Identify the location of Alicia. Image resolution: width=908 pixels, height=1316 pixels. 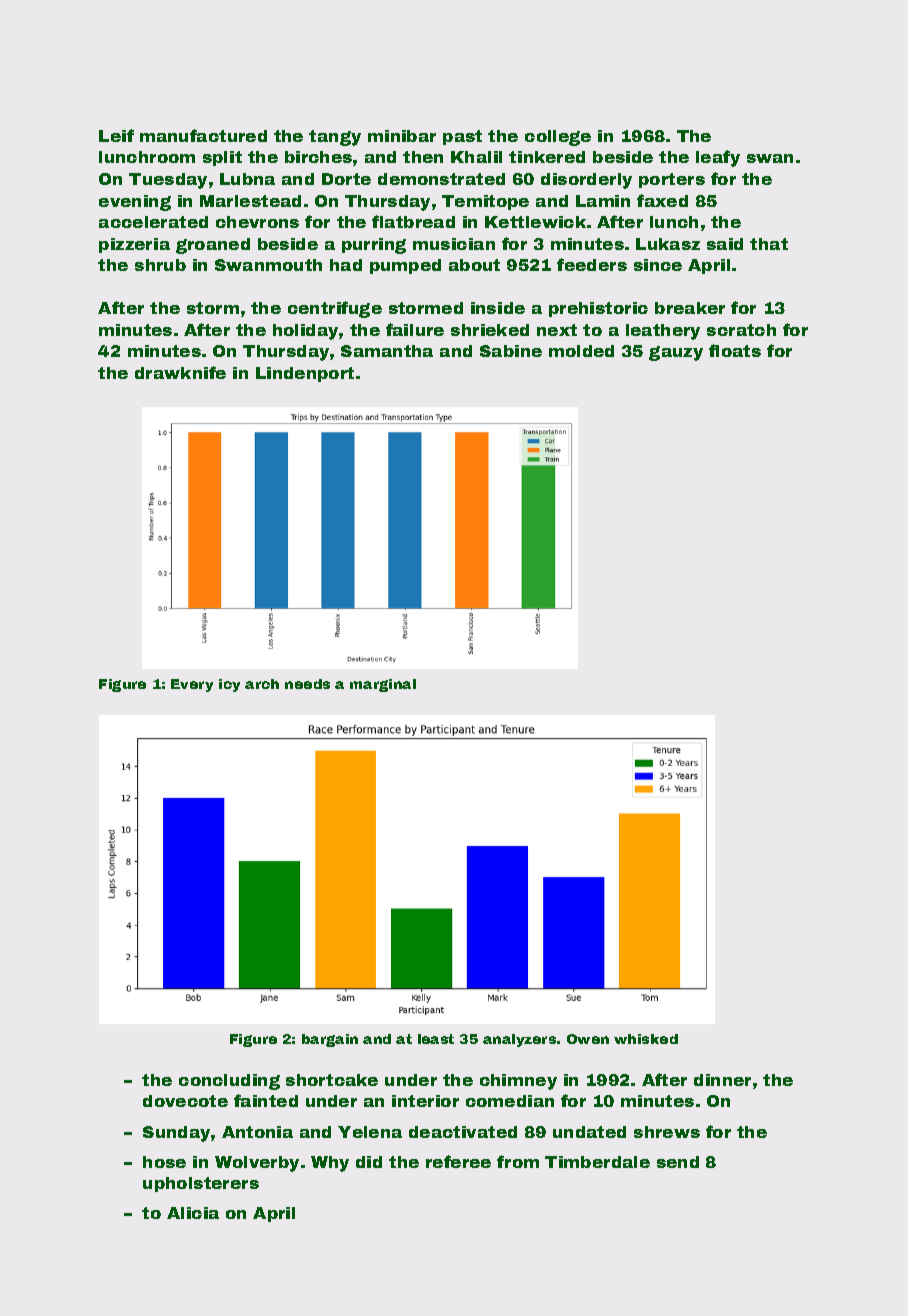
(193, 1213).
